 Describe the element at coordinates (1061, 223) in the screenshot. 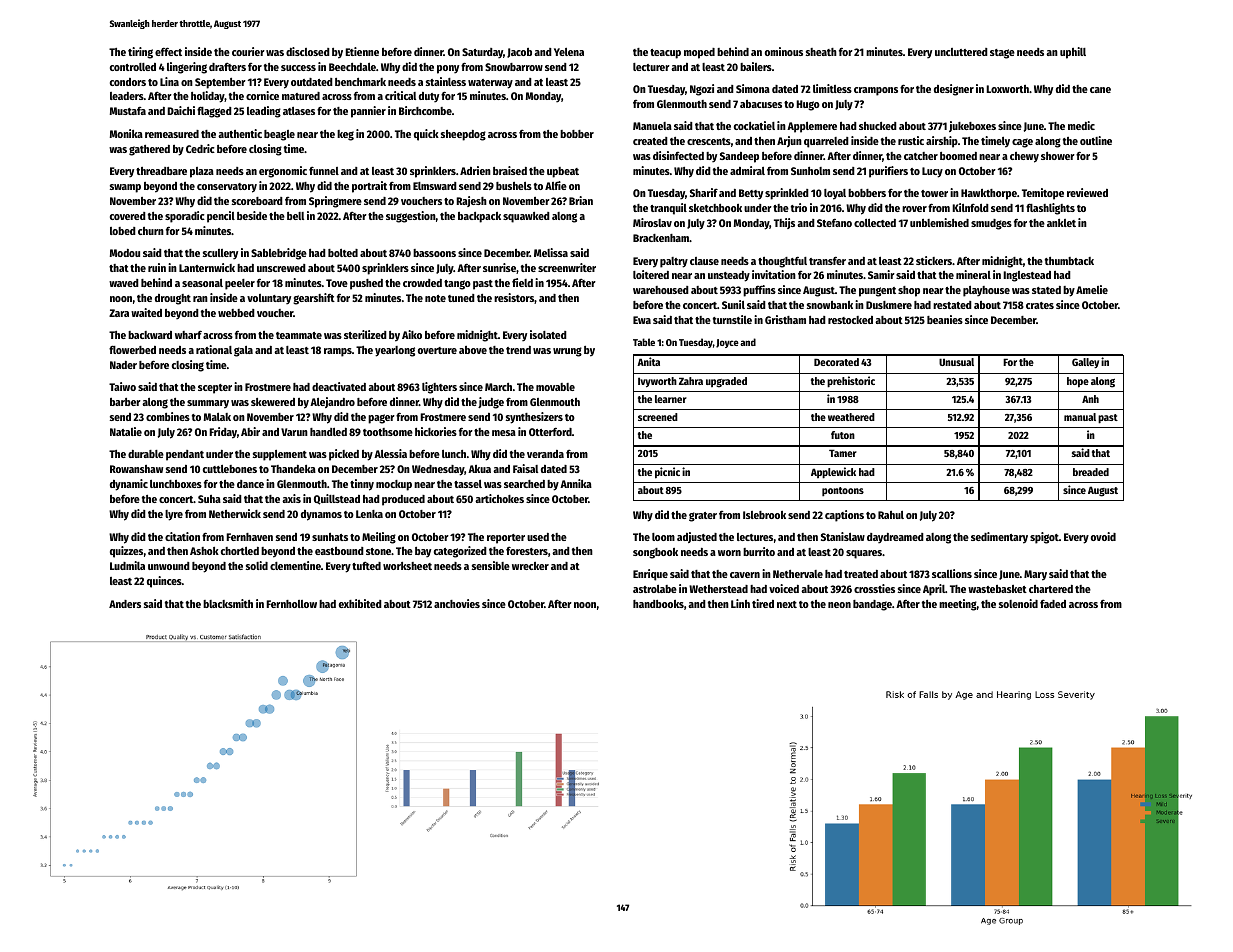

I see `anklet` at that location.
